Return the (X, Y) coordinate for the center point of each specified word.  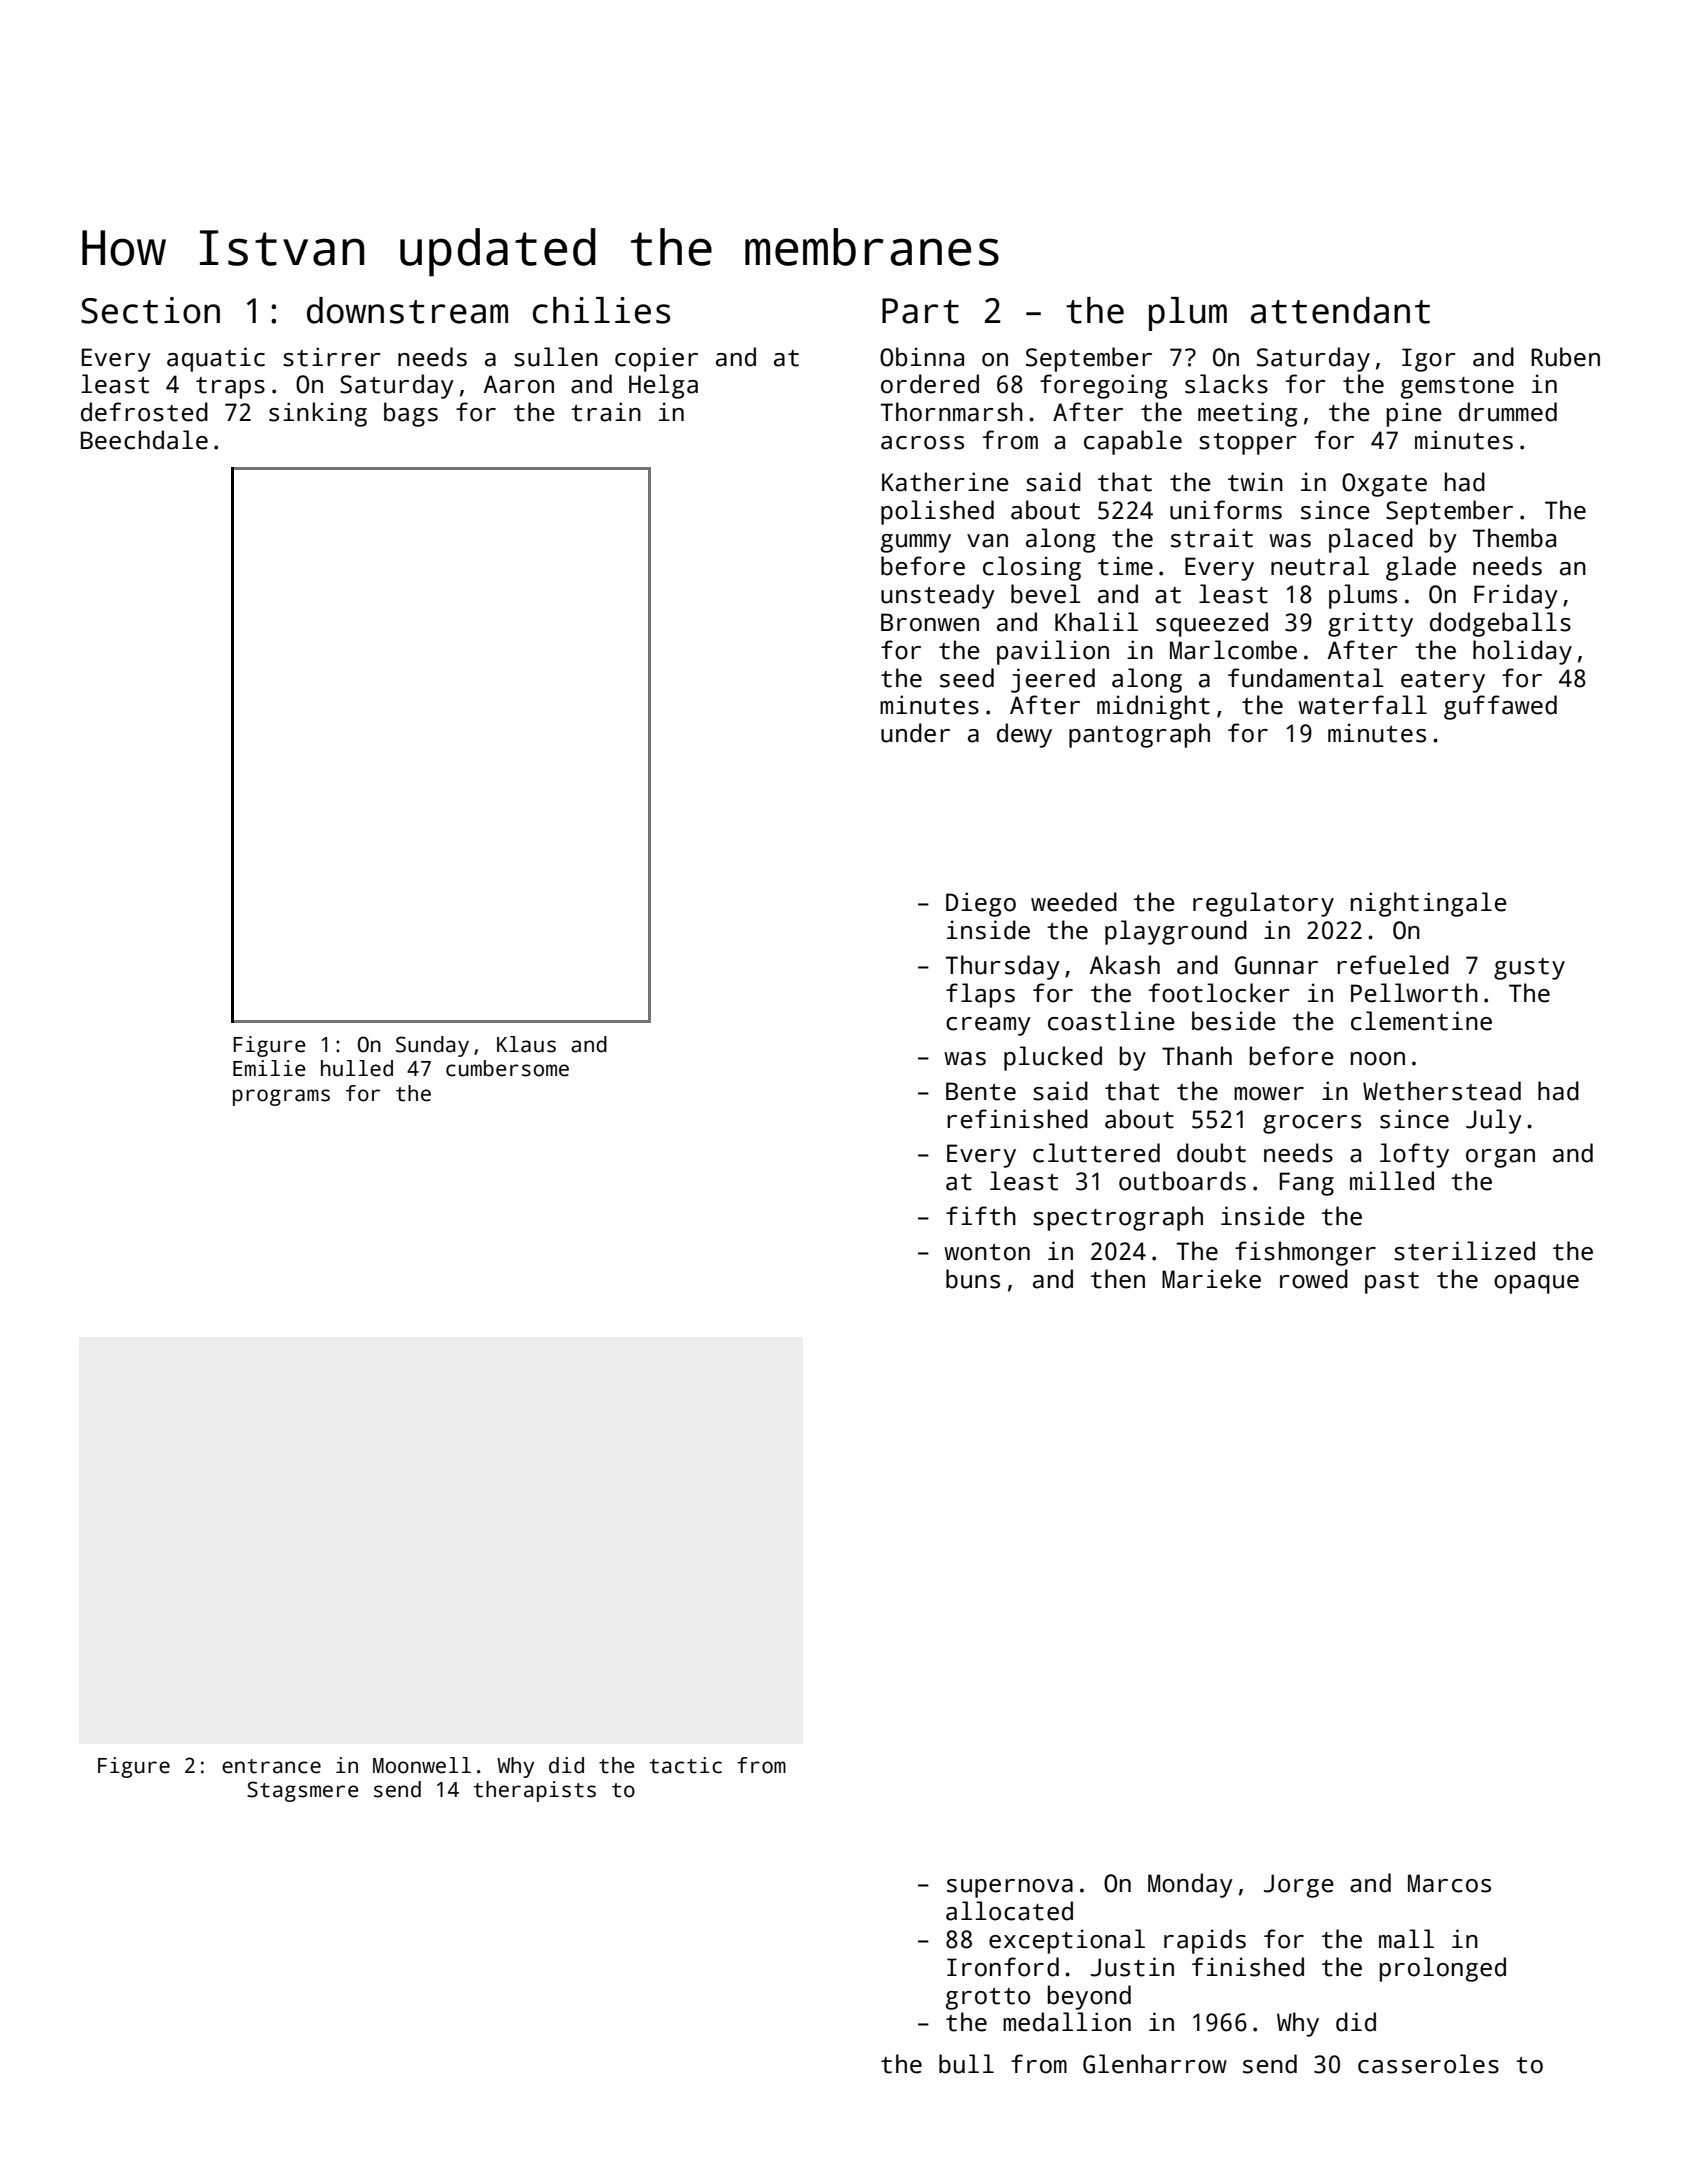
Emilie (269, 1068)
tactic (686, 1765)
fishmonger (1305, 1253)
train (606, 412)
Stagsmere (303, 1791)
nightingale (1429, 904)
